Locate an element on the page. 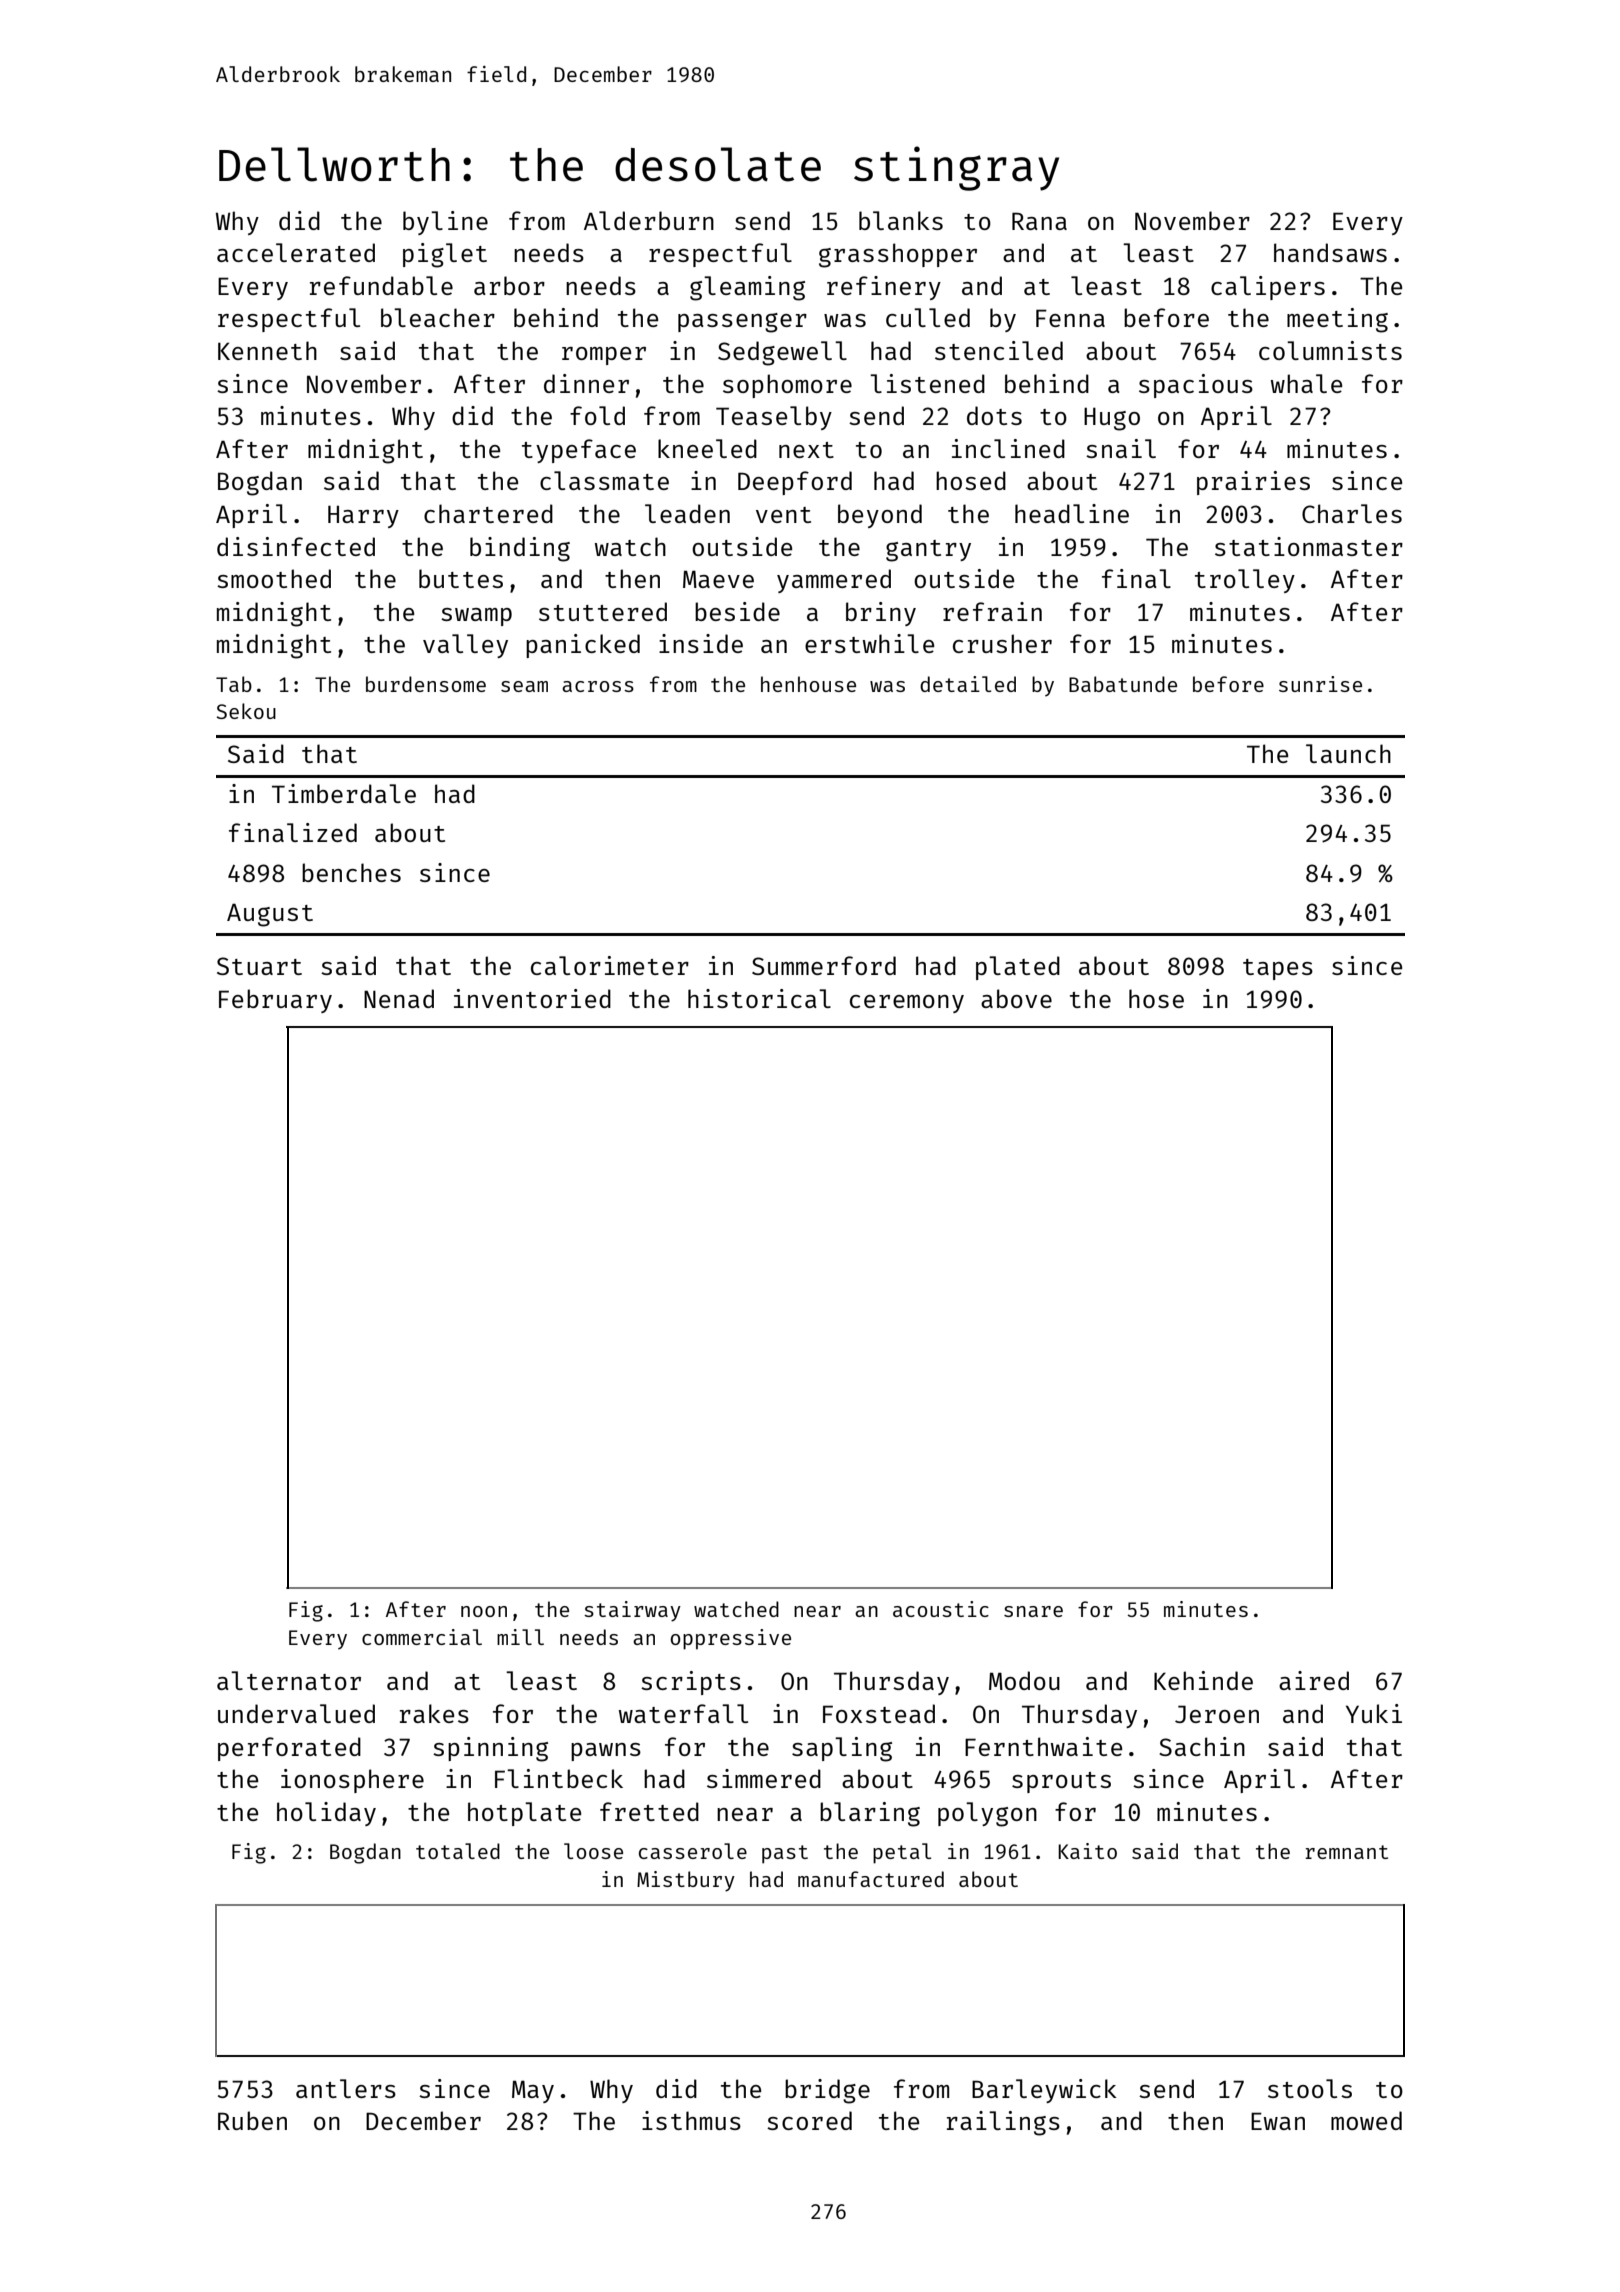 This page has height=2292, width=1620. February is located at coordinates (275, 1001).
